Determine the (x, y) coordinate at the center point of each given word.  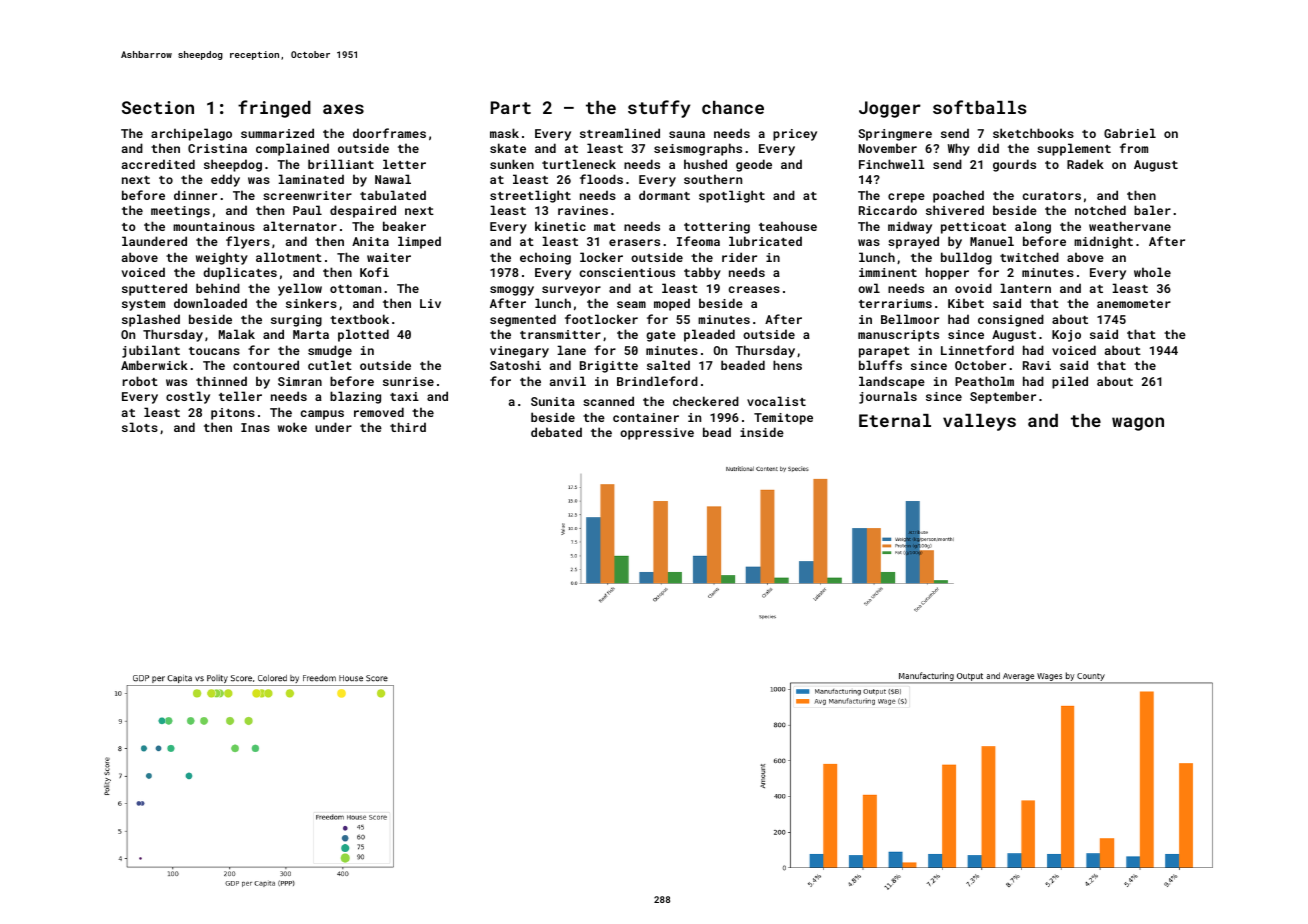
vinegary (519, 352)
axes (343, 109)
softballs (980, 107)
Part (511, 107)
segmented (523, 320)
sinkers (311, 303)
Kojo (1066, 336)
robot (140, 381)
